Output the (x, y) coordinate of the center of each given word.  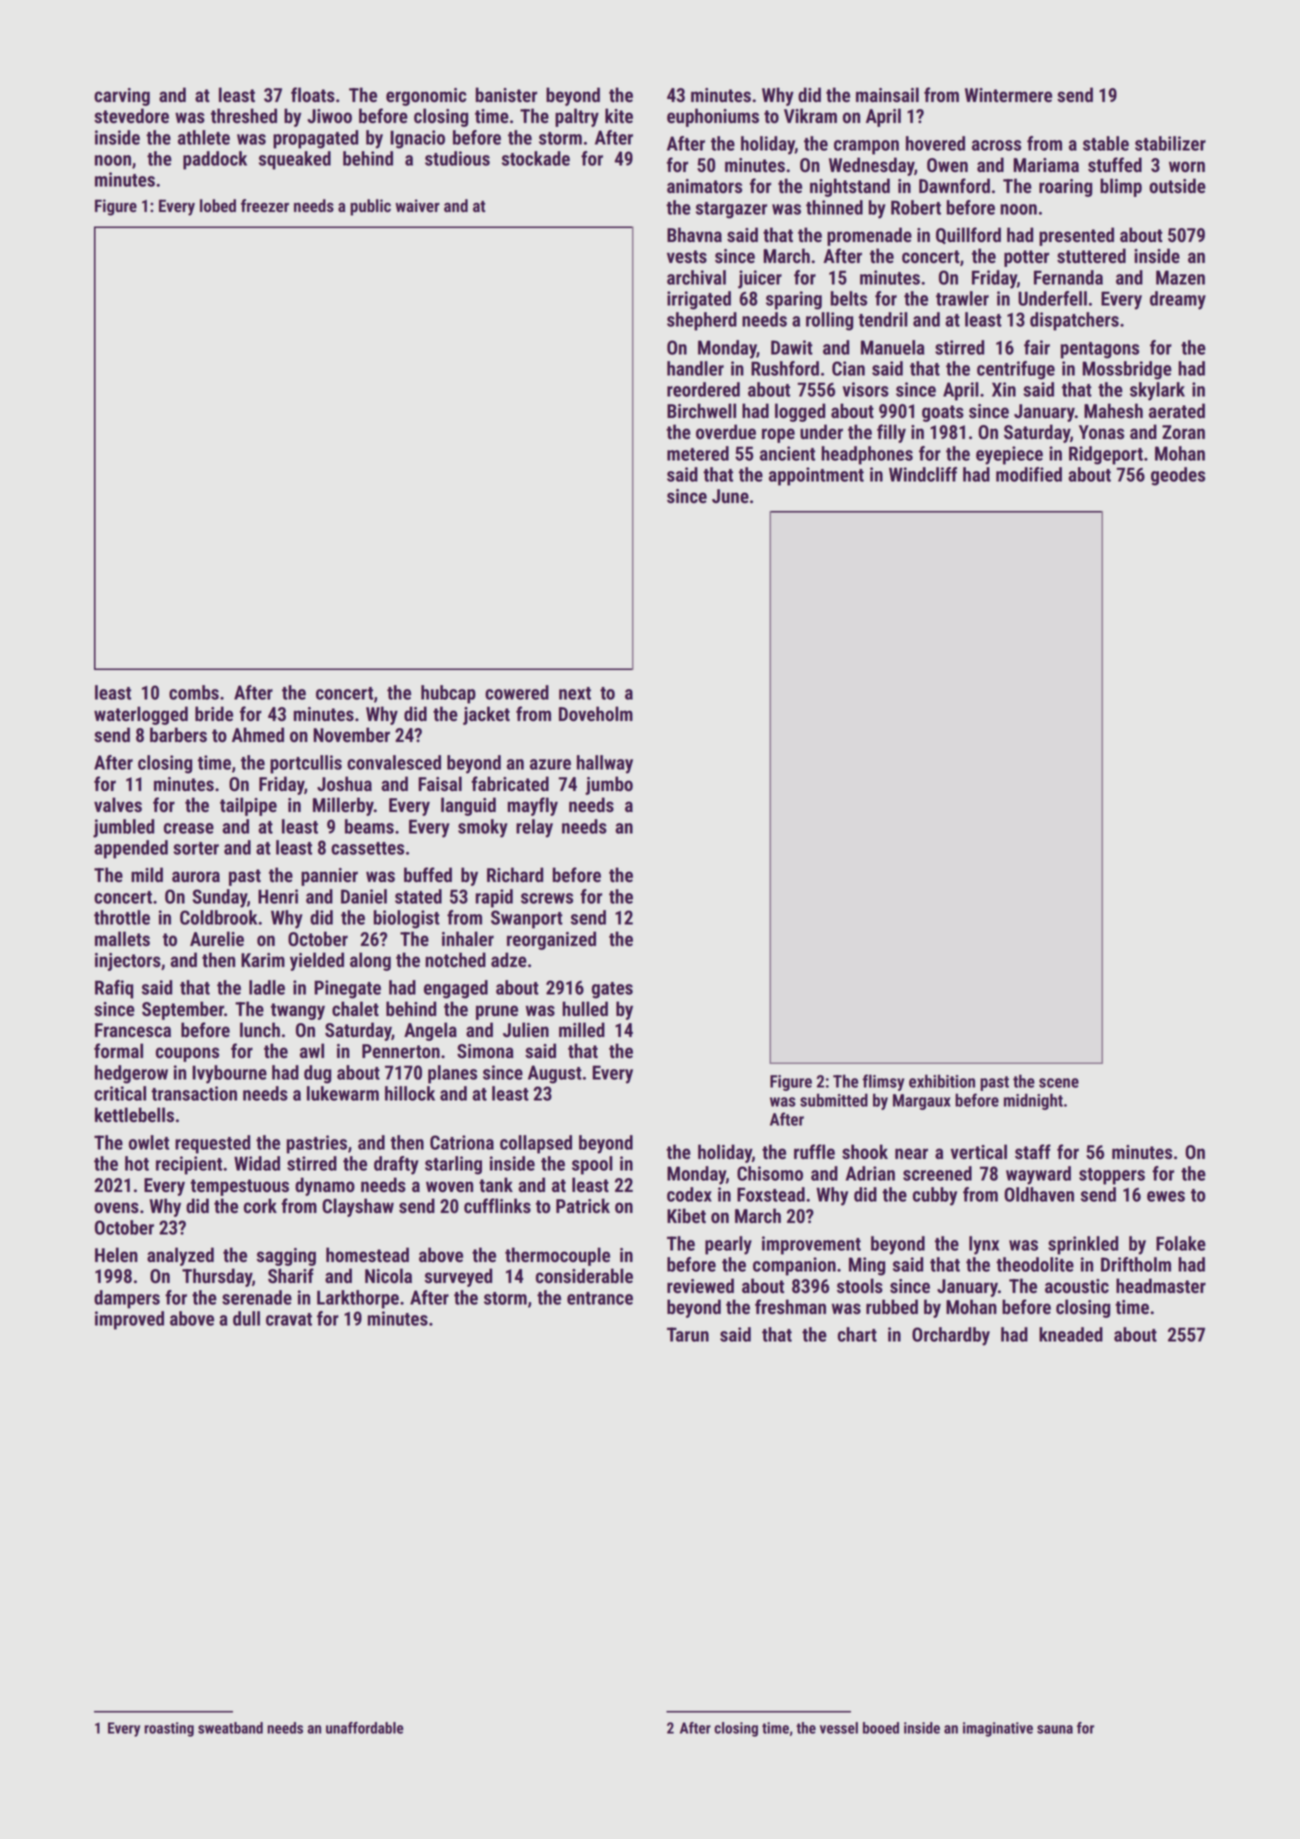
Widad (257, 1163)
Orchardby (951, 1336)
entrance (600, 1298)
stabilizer (1170, 143)
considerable (584, 1276)
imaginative (998, 1729)
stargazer (731, 210)
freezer (265, 205)
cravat (289, 1319)
